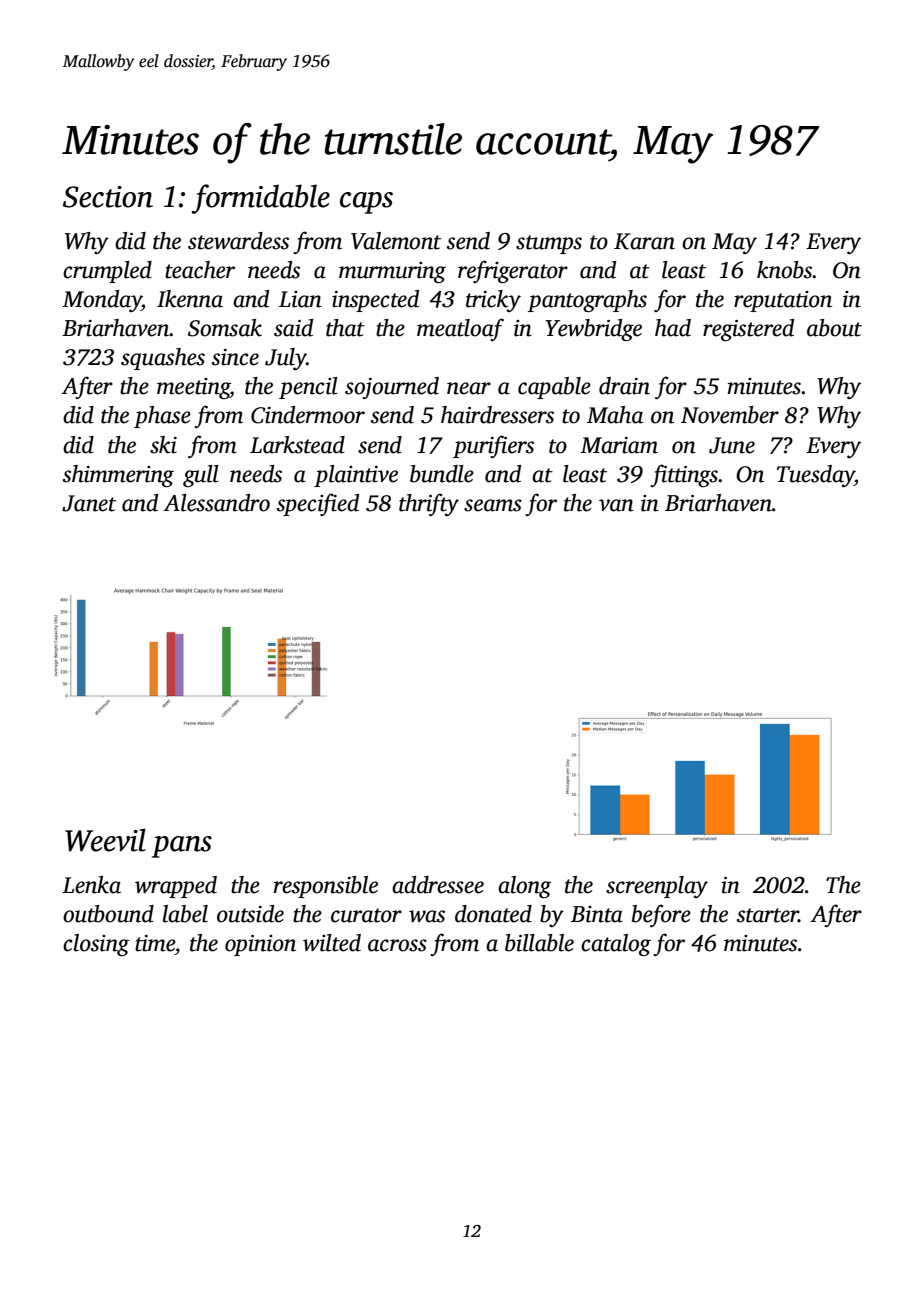 The height and width of the screenshot is (1311, 924). I want to click on opinion, so click(260, 945).
